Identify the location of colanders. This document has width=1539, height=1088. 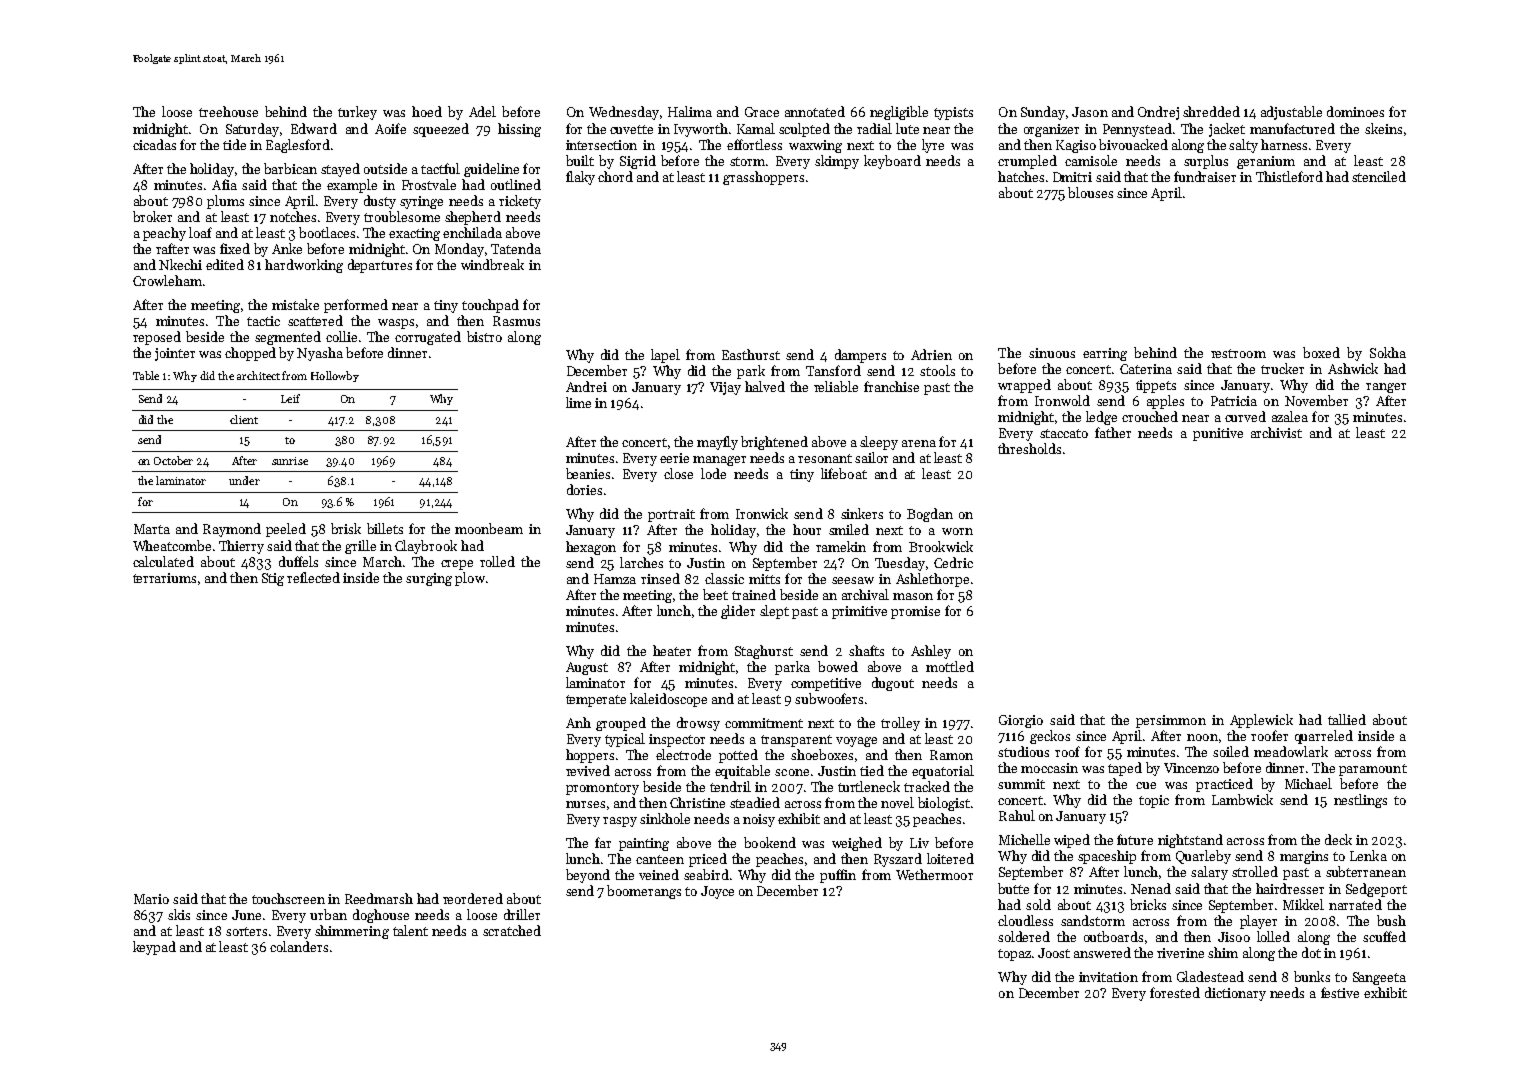
(299, 946).
